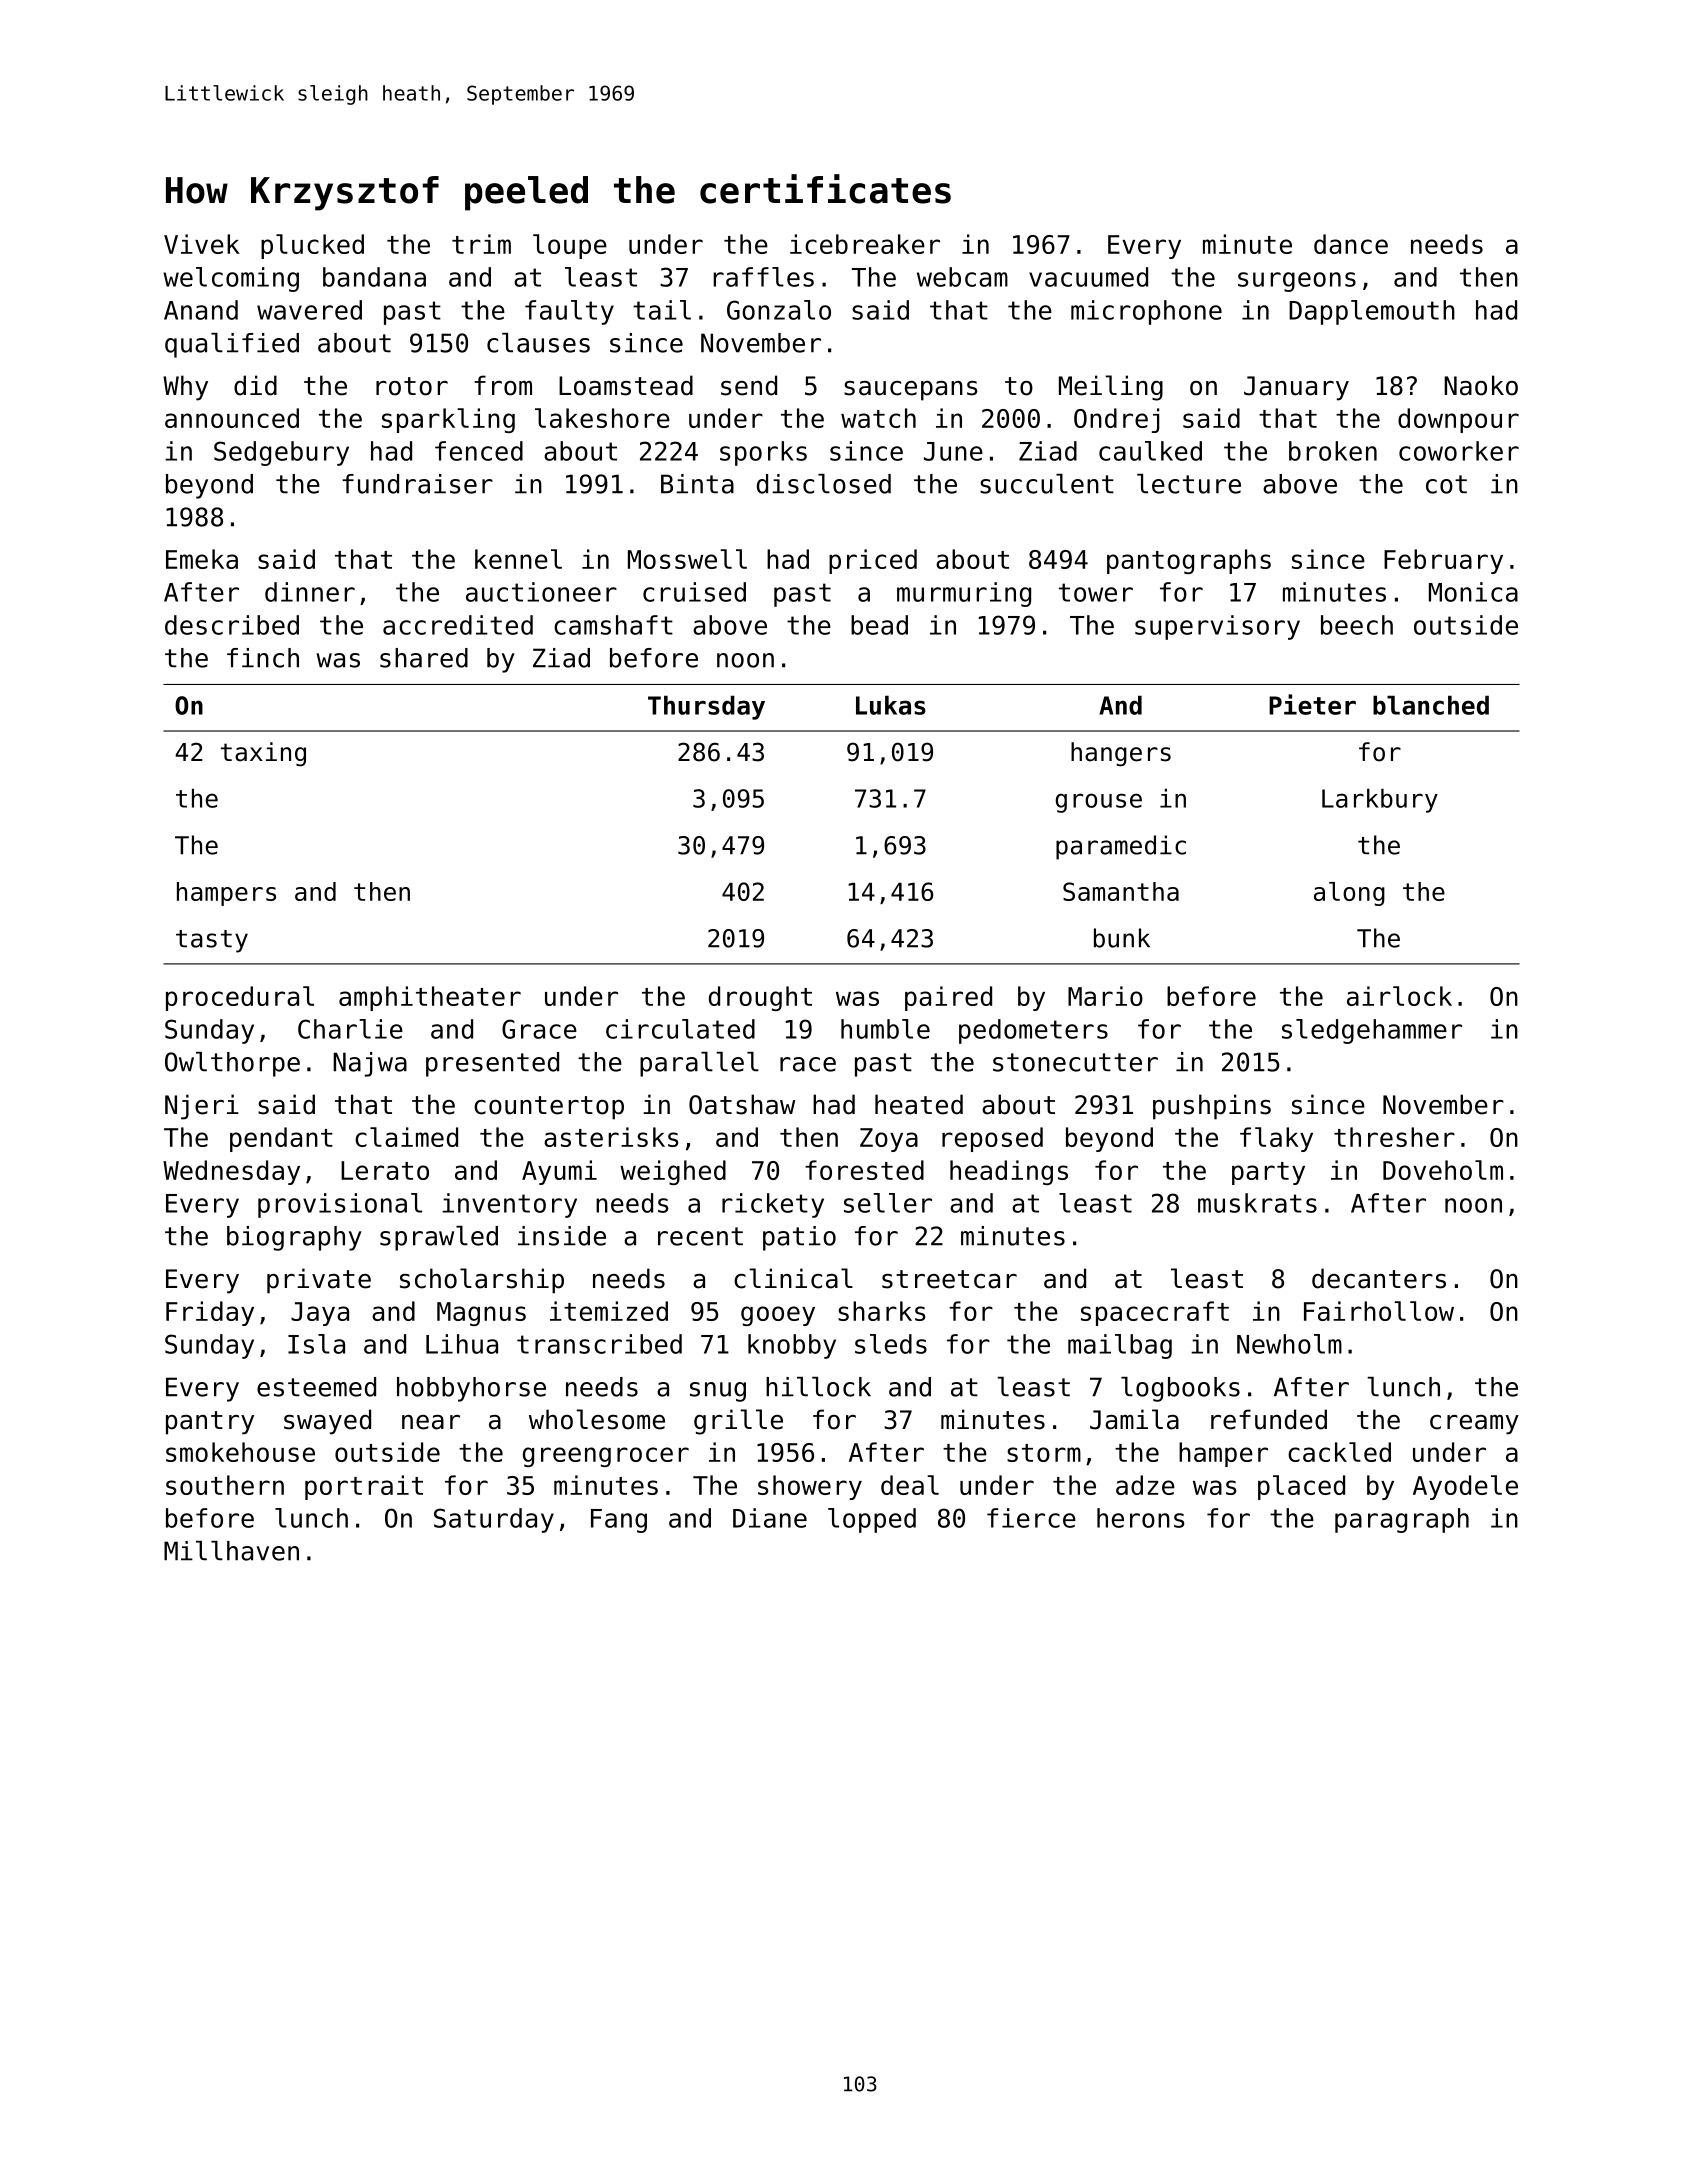 The width and height of the document is (1683, 2178). Describe the element at coordinates (1031, 1518) in the document. I see `fierce` at that location.
